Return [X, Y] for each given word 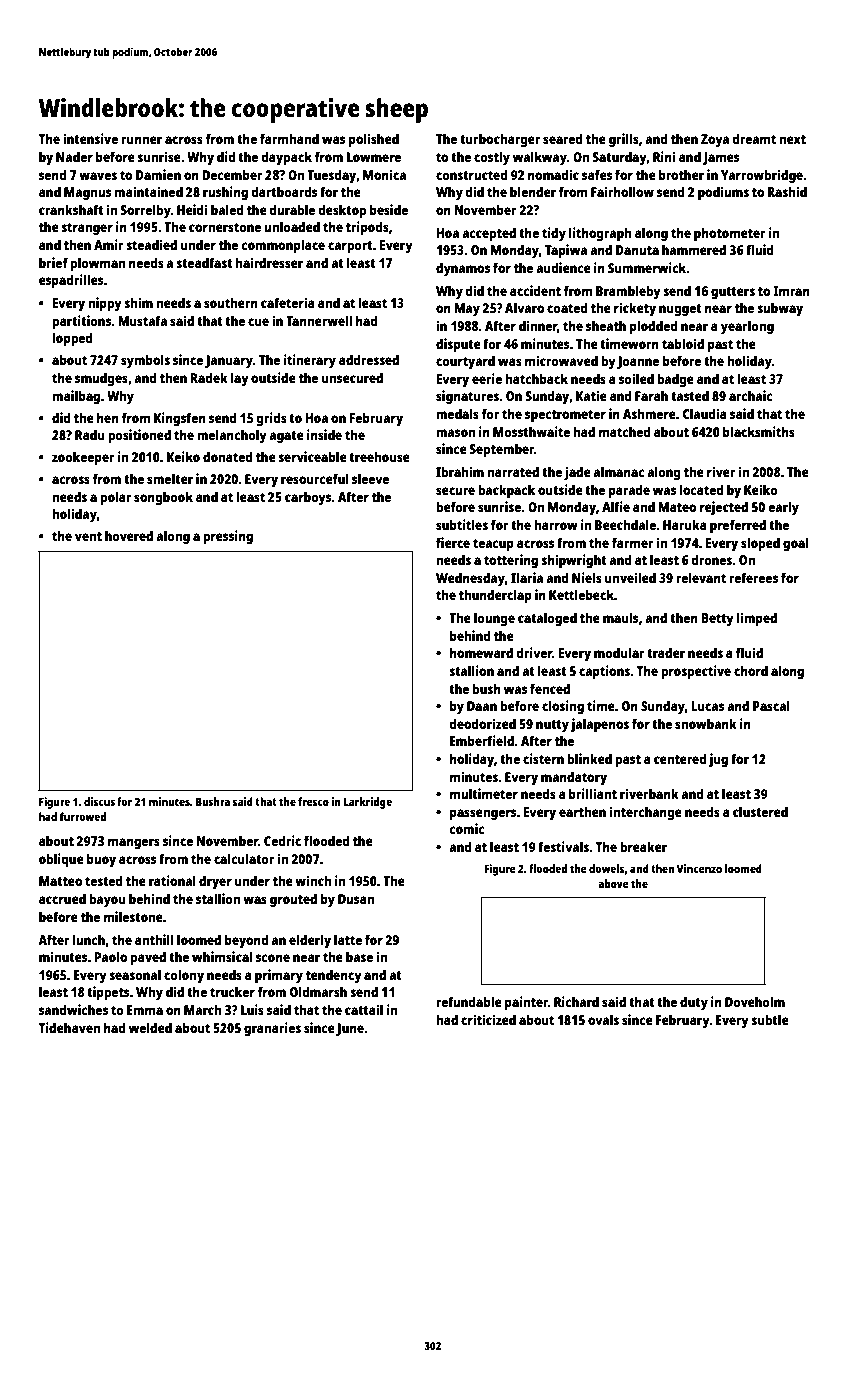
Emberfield [482, 740]
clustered [760, 811]
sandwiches [73, 1009]
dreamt [754, 138]
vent [88, 536]
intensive [90, 138]
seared [563, 138]
